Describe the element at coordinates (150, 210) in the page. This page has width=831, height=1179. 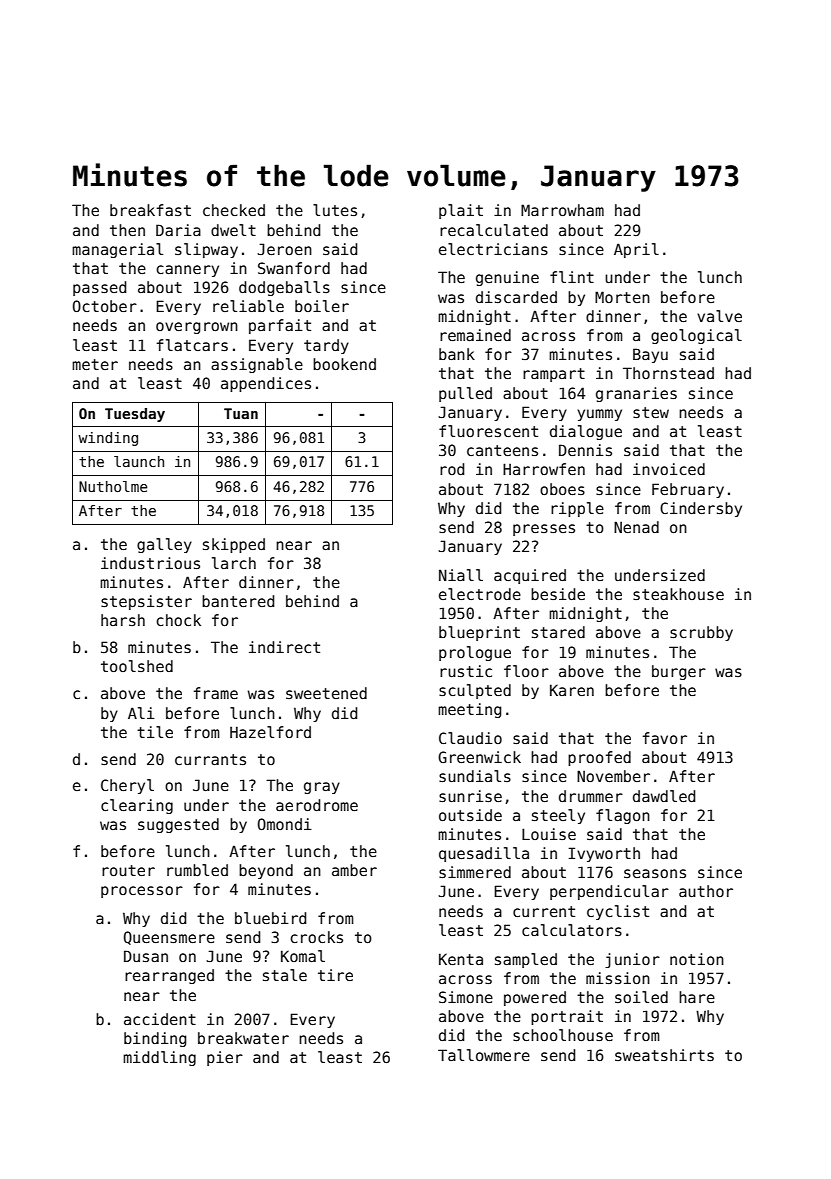
I see `breakfast` at that location.
